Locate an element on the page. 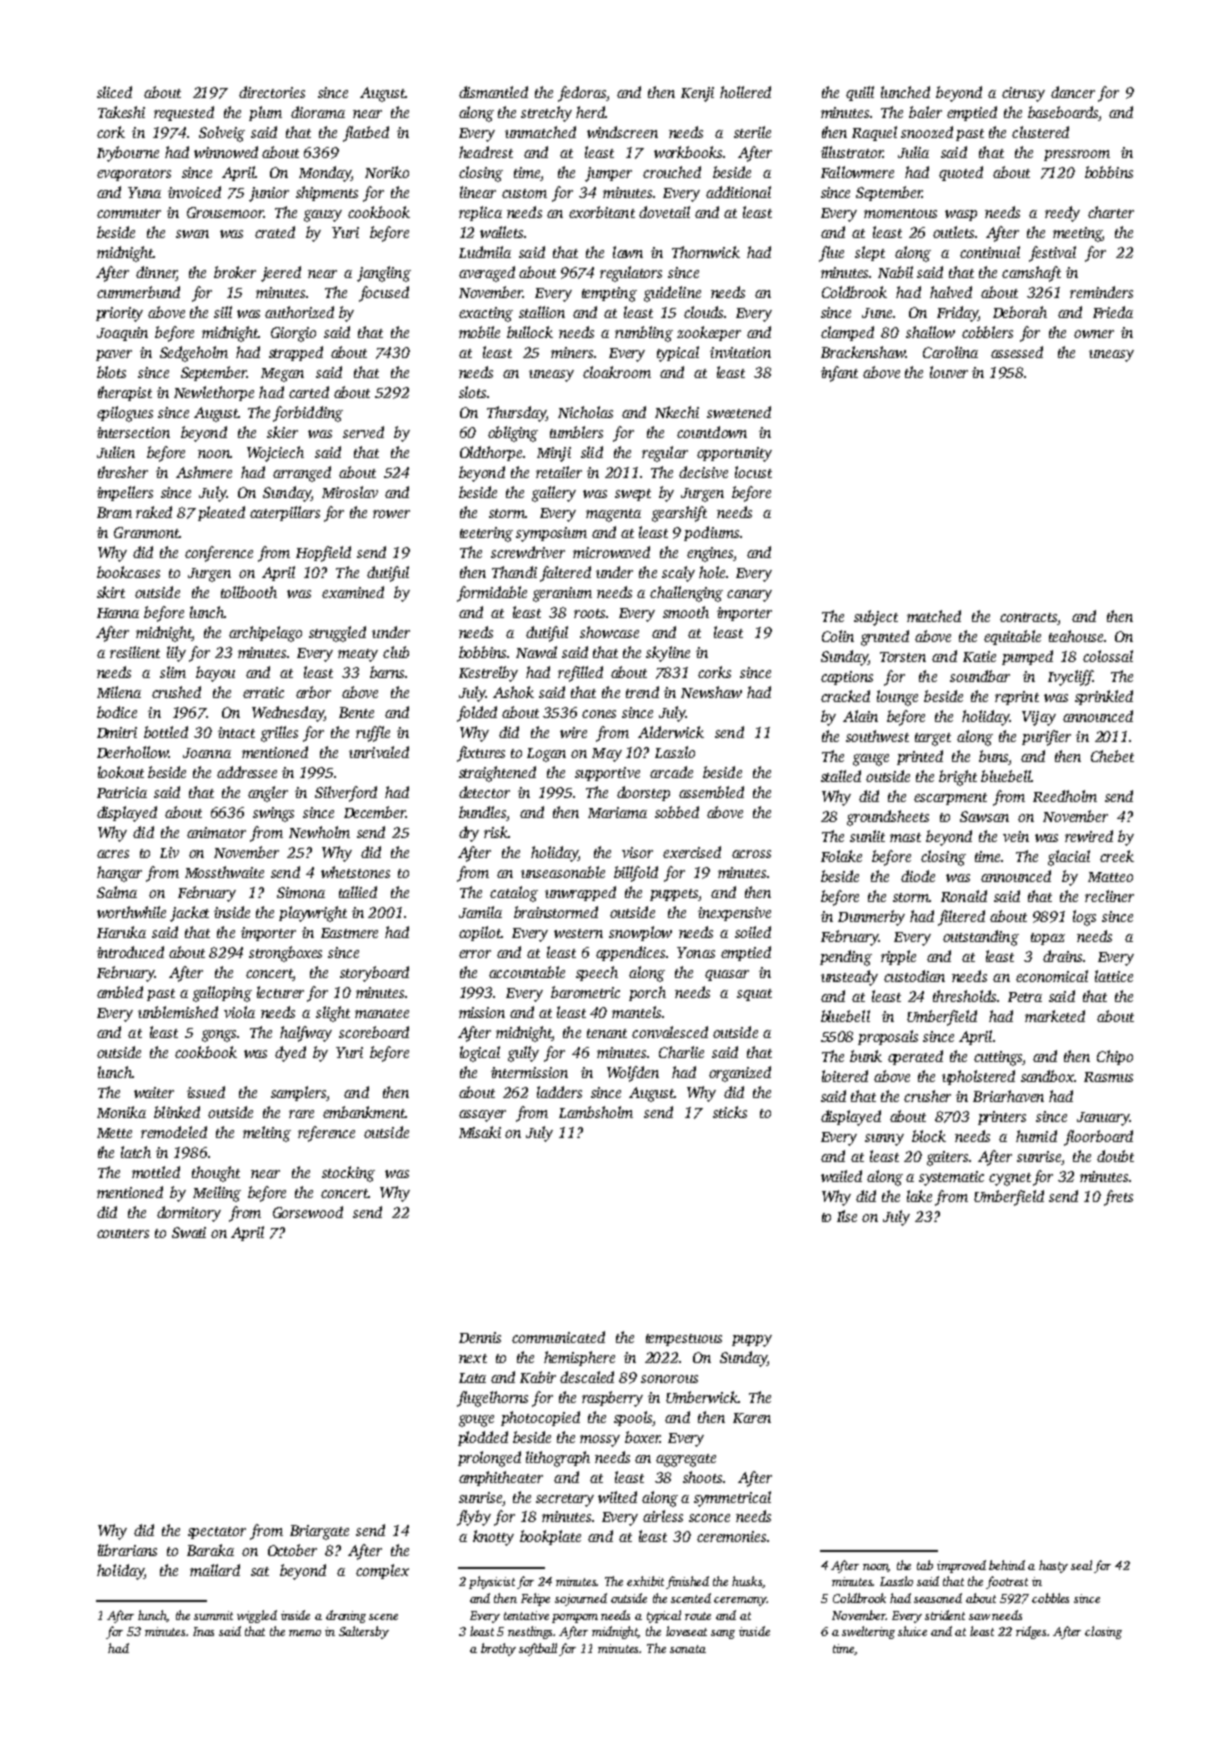  Ivycliff is located at coordinates (1070, 678).
